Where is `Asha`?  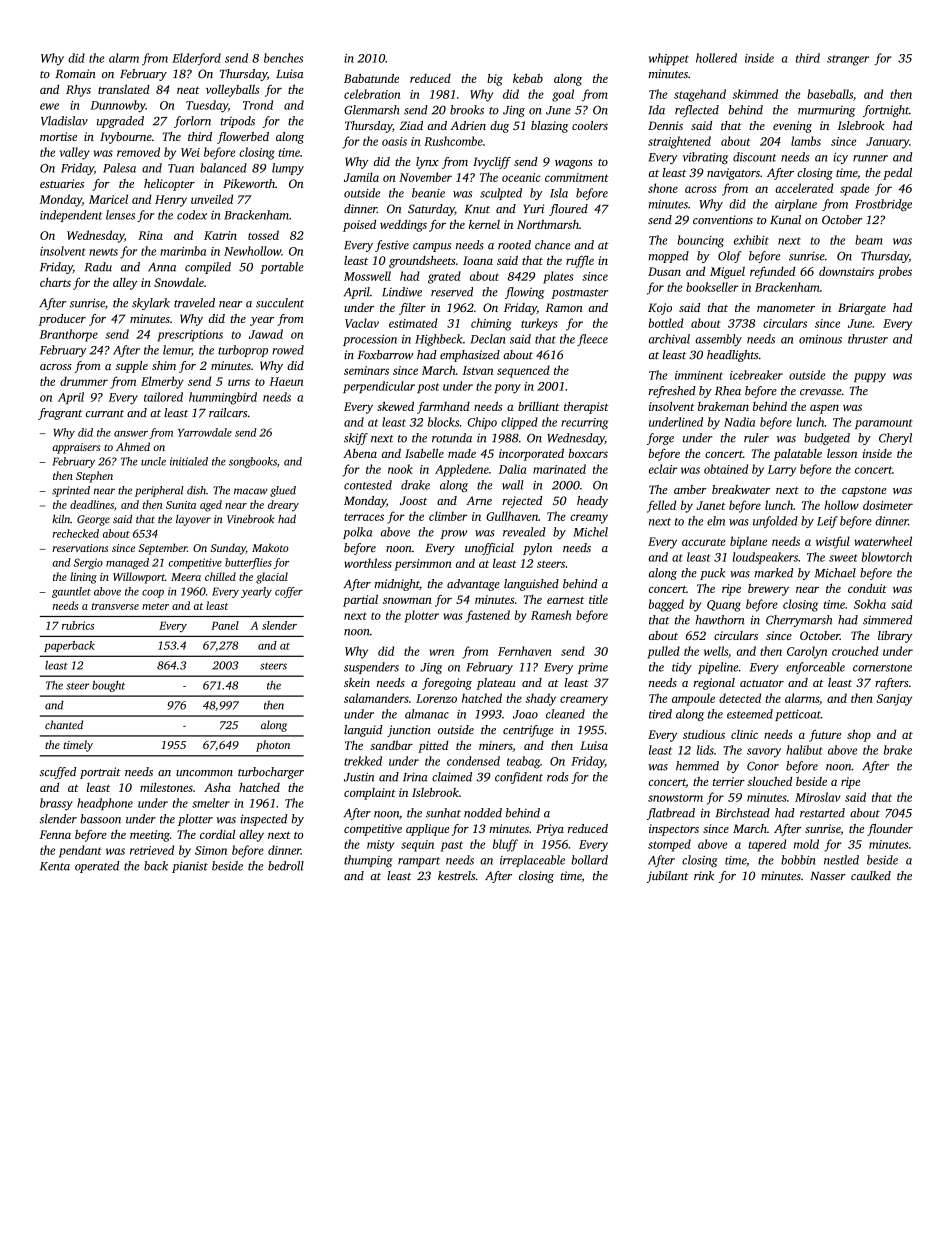 Asha is located at coordinates (217, 787).
